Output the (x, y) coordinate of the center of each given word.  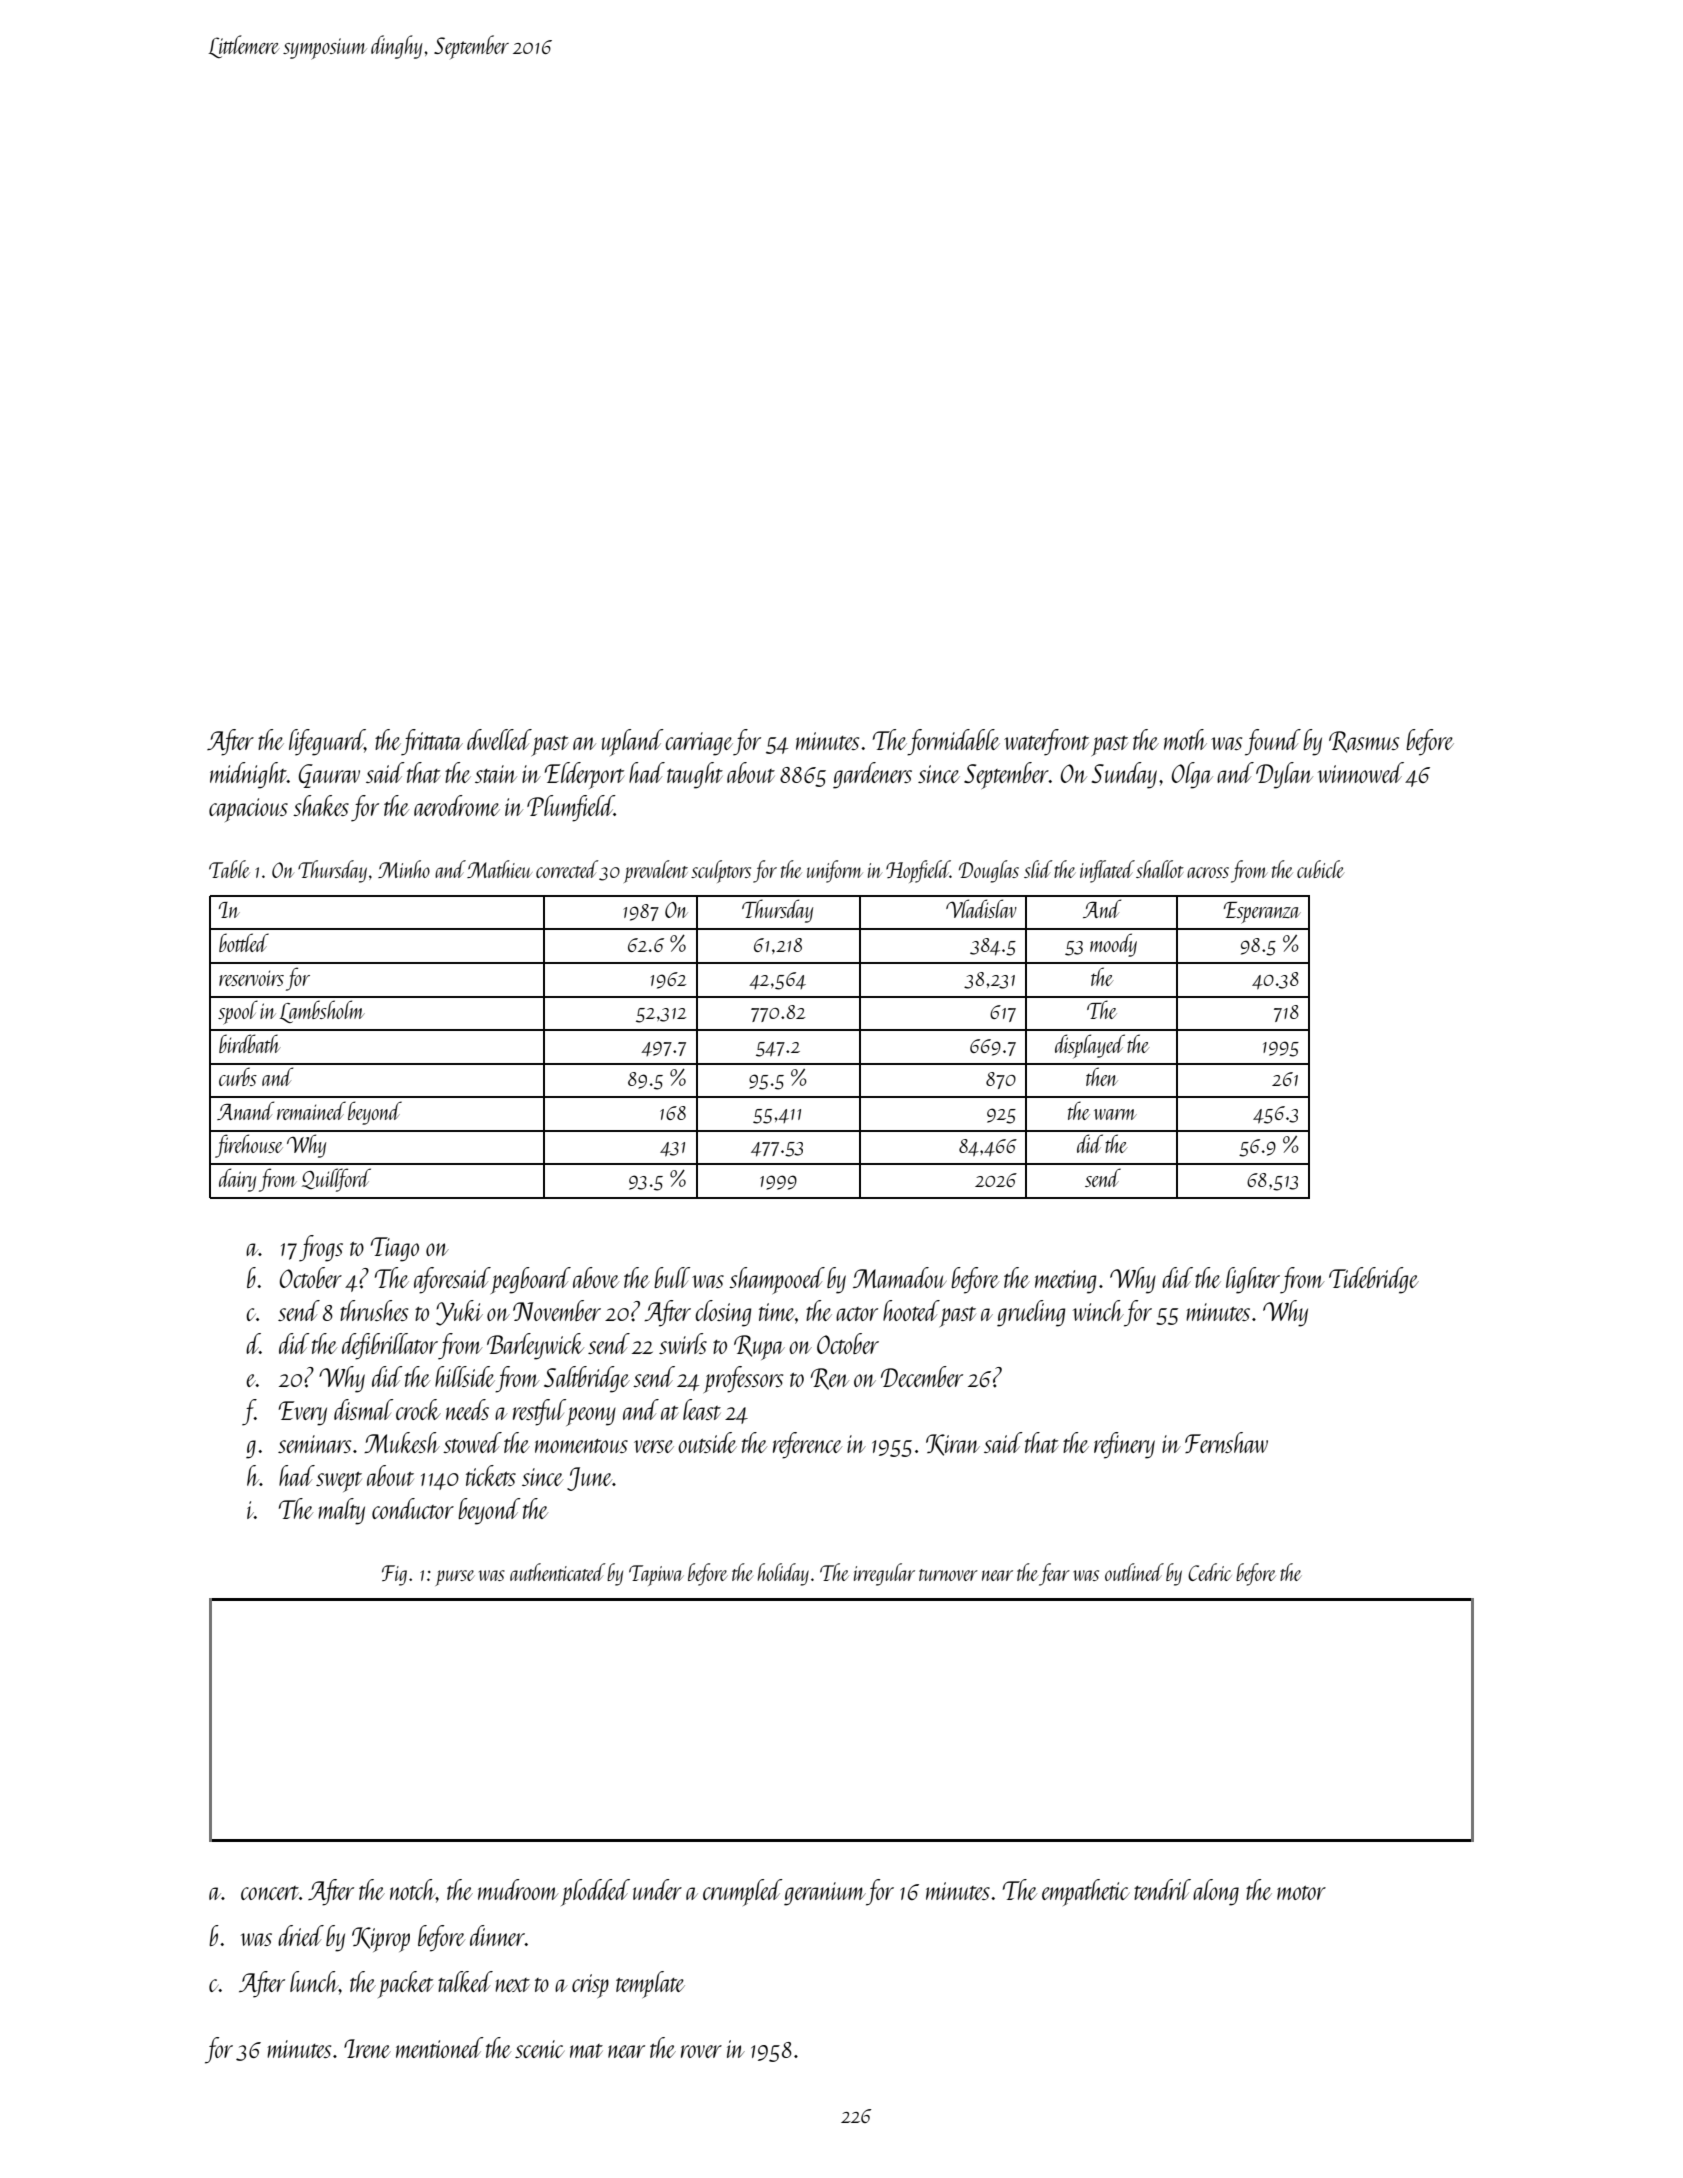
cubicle (1320, 869)
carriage (699, 744)
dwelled (499, 739)
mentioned (440, 2047)
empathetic (1085, 1892)
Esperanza (1262, 913)
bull (672, 1277)
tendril (1162, 1889)
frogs (321, 1248)
